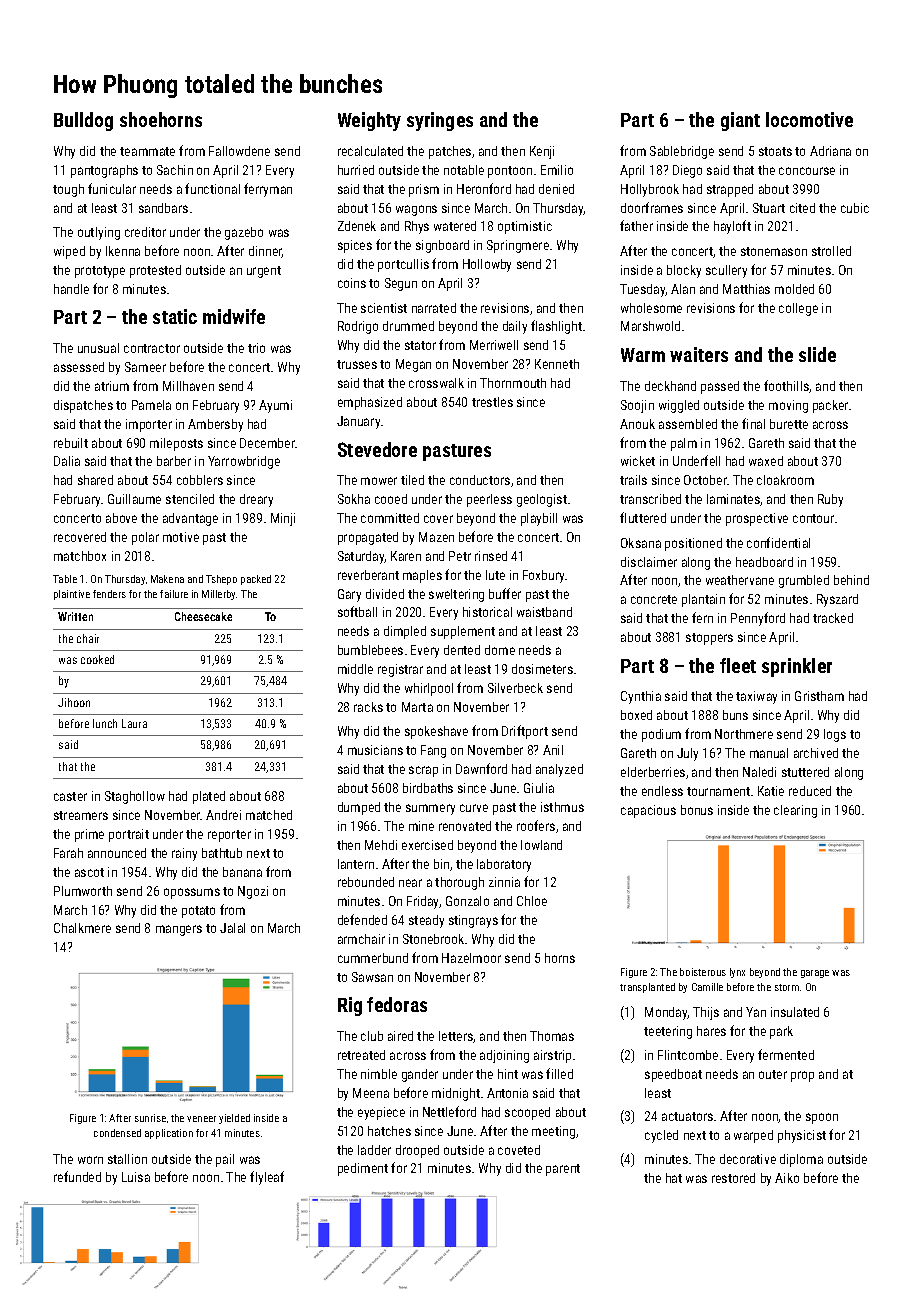  Describe the element at coordinates (89, 872) in the page. I see `ascot` at that location.
